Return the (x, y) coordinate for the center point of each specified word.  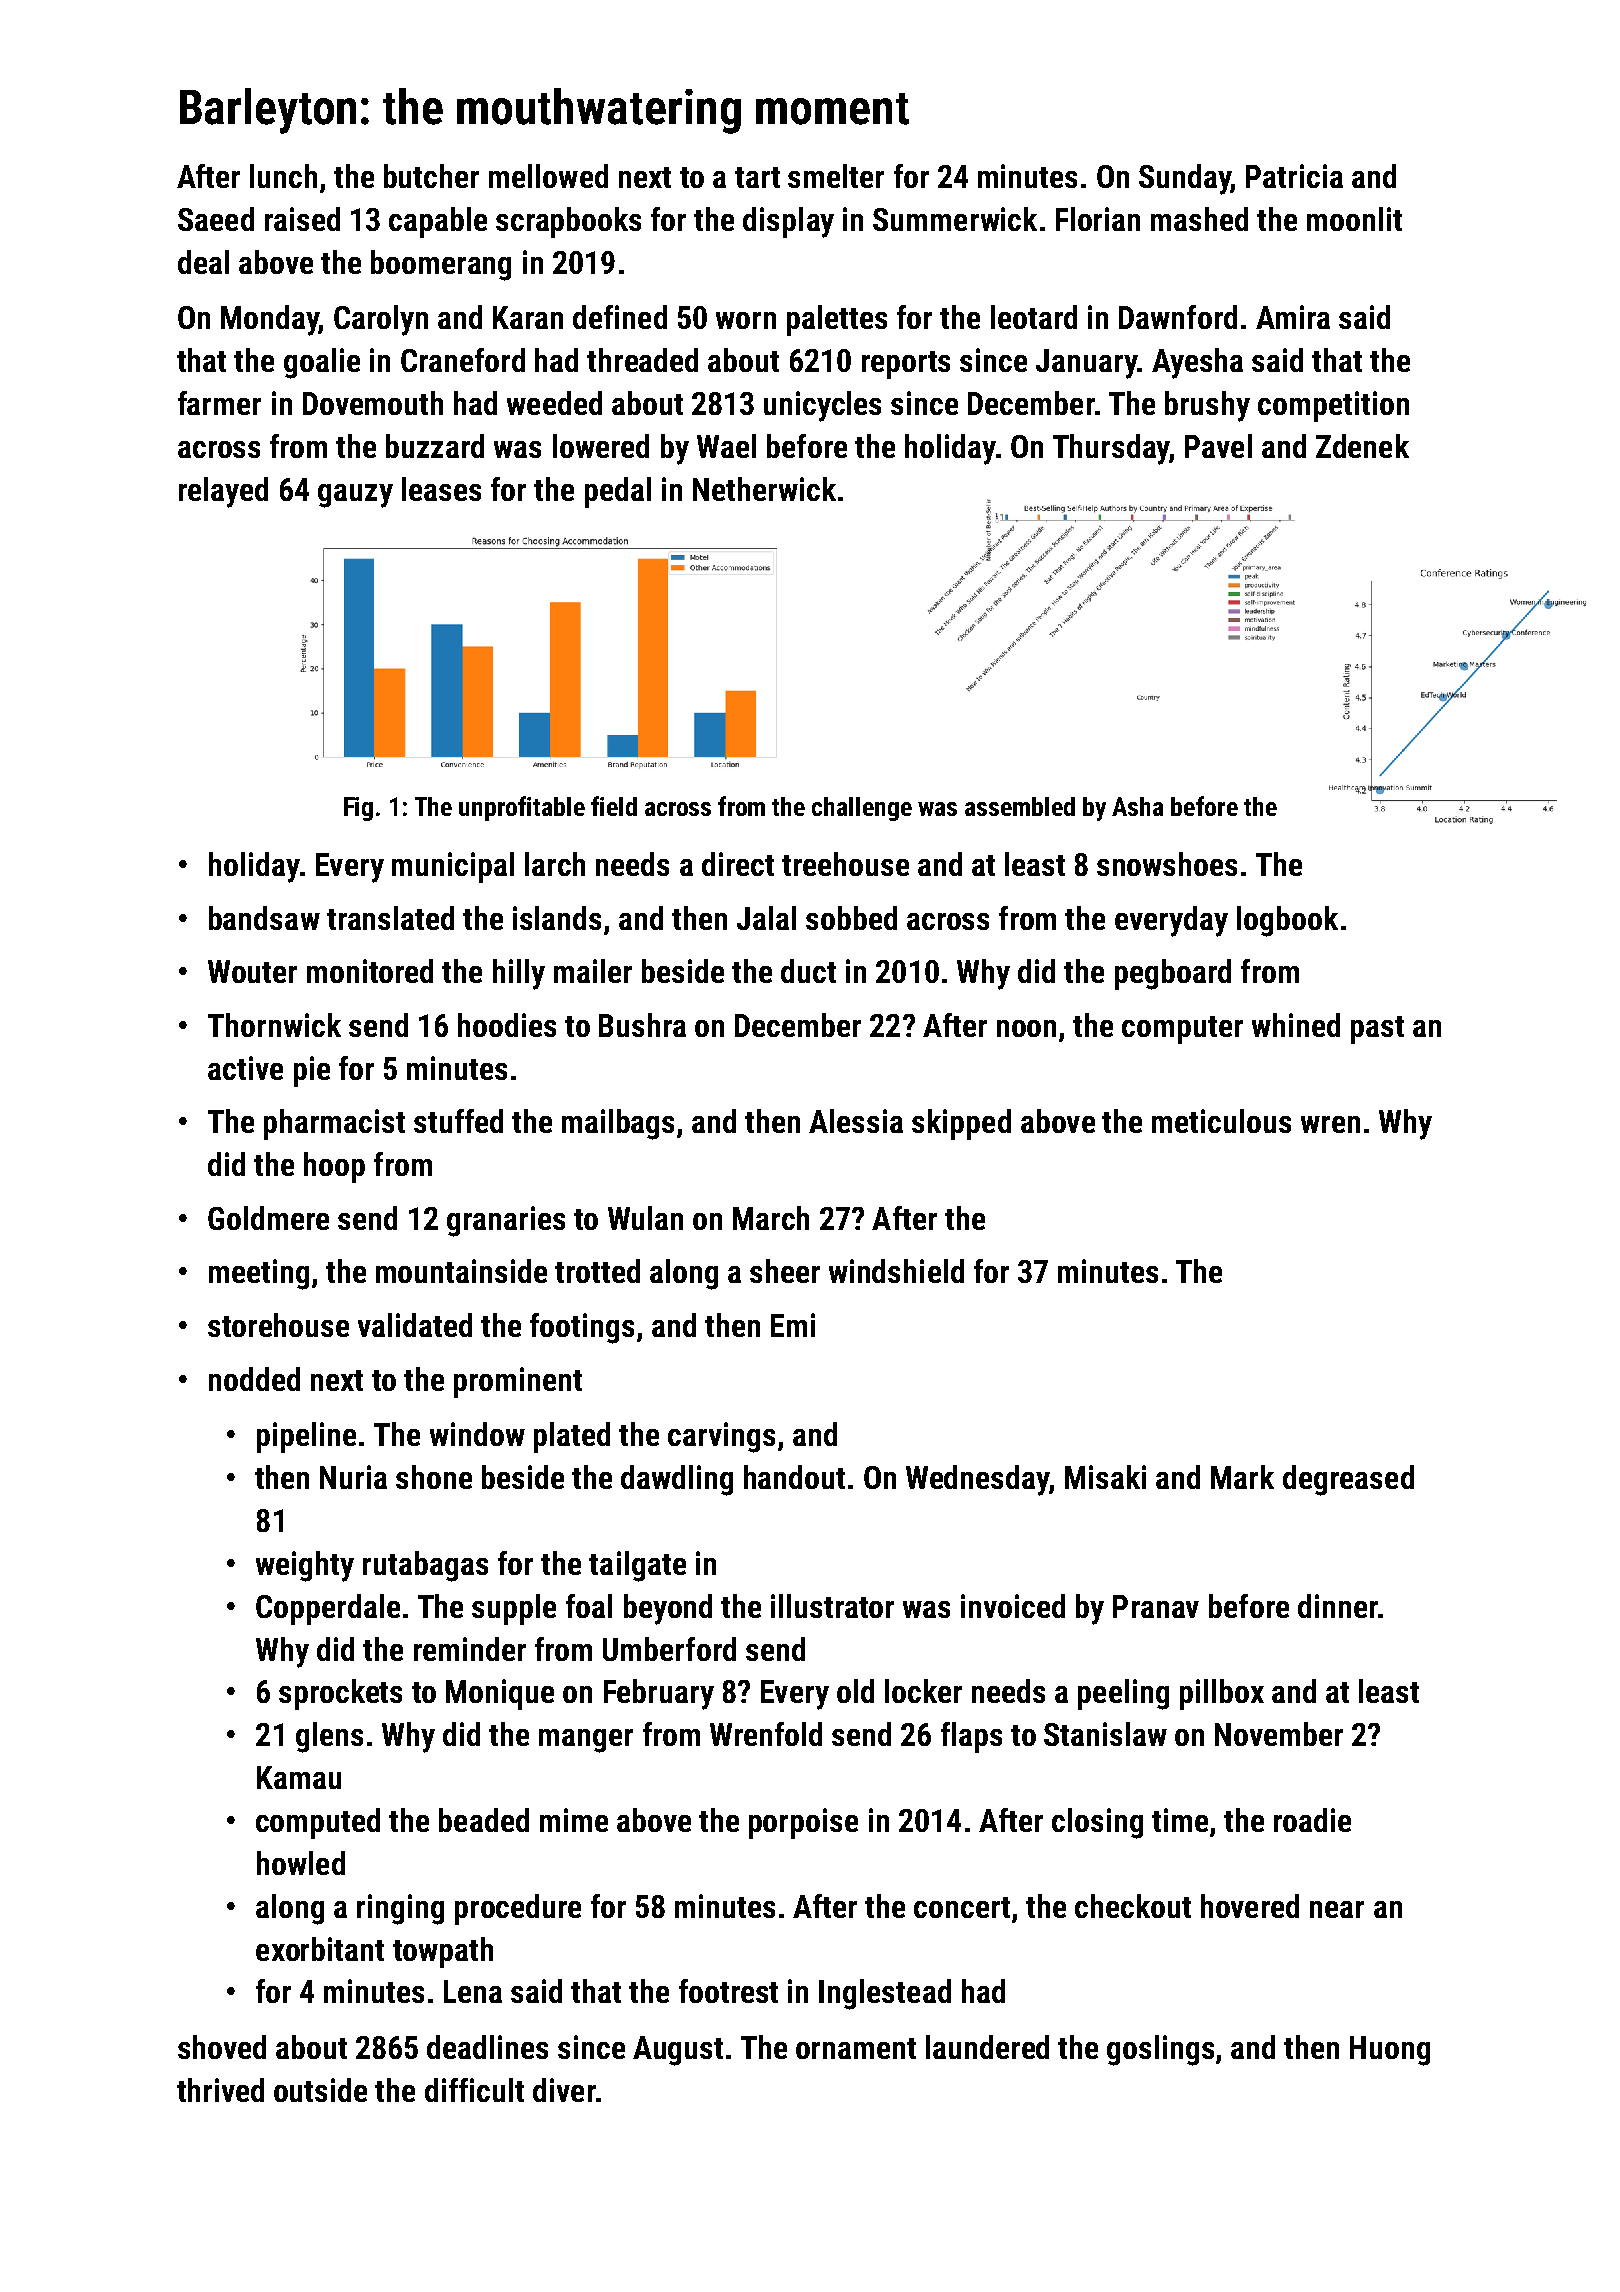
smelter (836, 176)
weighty (305, 1566)
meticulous (1221, 1121)
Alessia (856, 1121)
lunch (283, 176)
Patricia (1294, 176)
